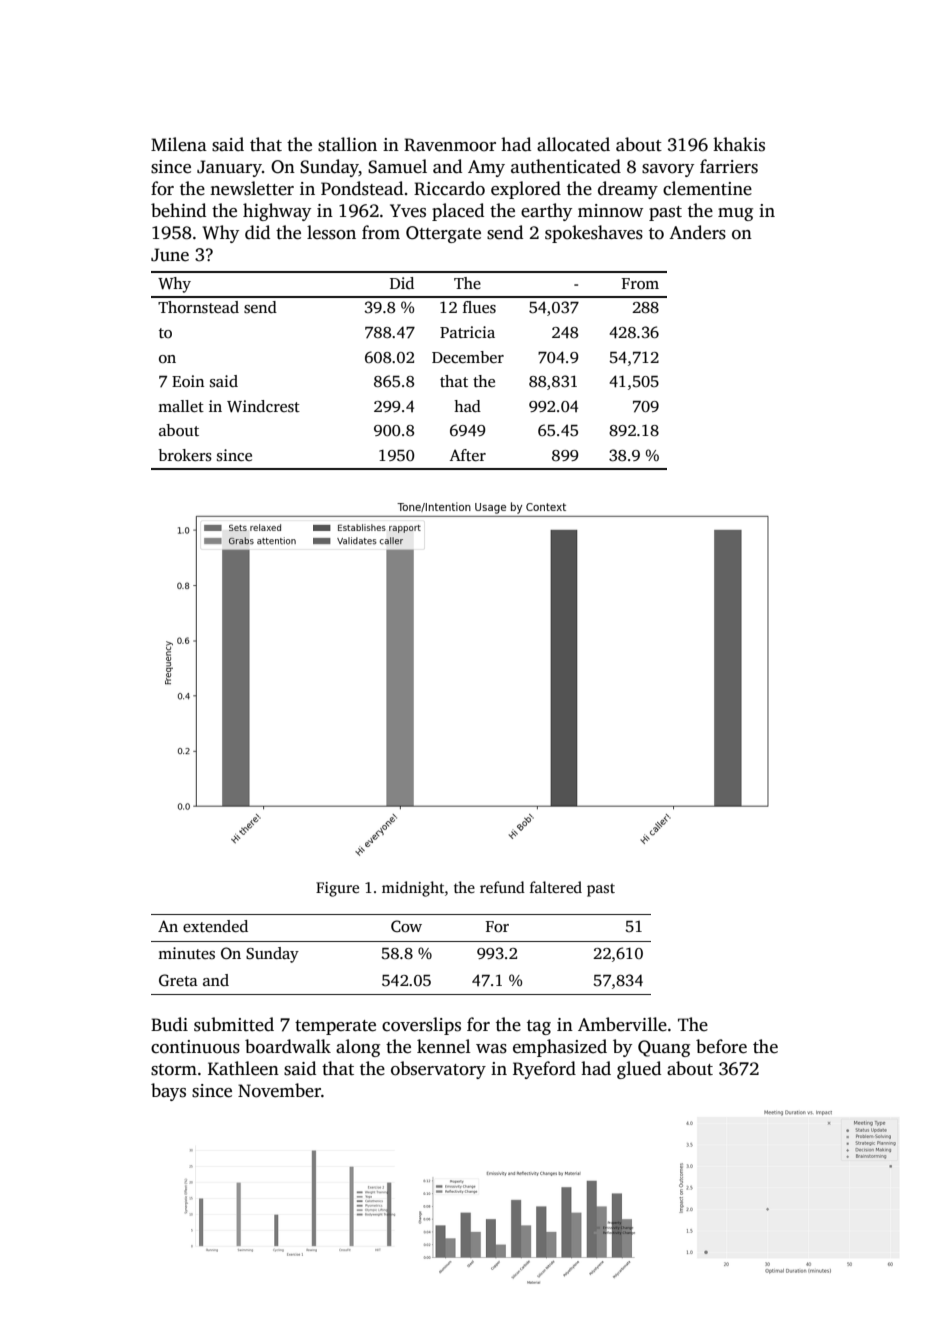 This screenshot has width=931, height=1322. Describe the element at coordinates (215, 926) in the screenshot. I see `extended` at that location.
